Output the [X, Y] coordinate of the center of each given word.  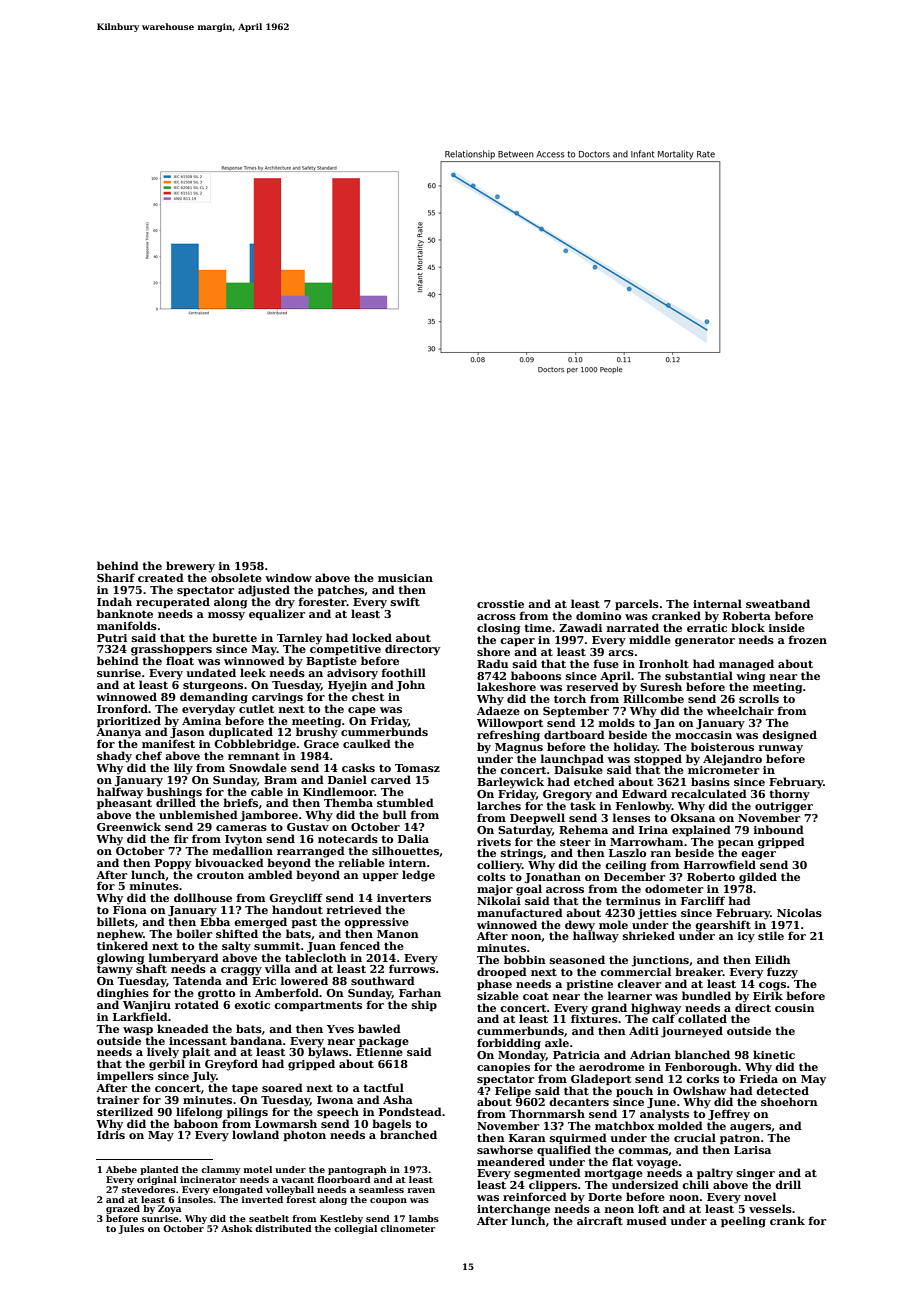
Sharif [116, 577]
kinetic [774, 1054]
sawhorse [505, 1149]
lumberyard [184, 959]
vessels [770, 1208]
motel [258, 1169]
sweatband [778, 603]
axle [557, 1042]
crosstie [500, 604]
